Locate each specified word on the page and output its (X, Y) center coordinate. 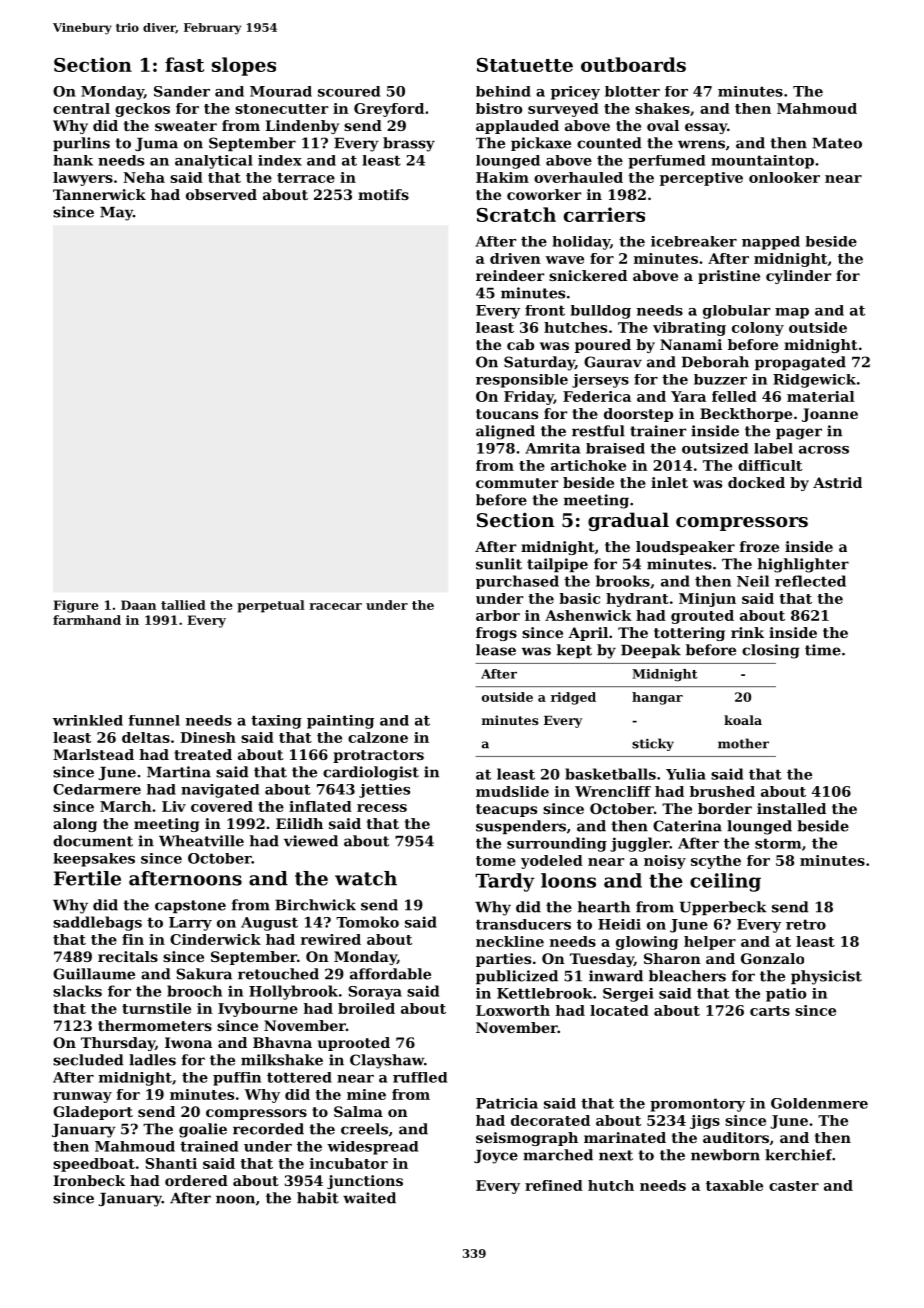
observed (221, 194)
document (93, 841)
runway (82, 1097)
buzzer (720, 379)
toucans (507, 414)
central (81, 108)
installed (791, 808)
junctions (365, 1182)
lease (496, 650)
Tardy (505, 882)
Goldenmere (819, 1103)
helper (710, 943)
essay (706, 128)
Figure (76, 606)
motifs (383, 194)
